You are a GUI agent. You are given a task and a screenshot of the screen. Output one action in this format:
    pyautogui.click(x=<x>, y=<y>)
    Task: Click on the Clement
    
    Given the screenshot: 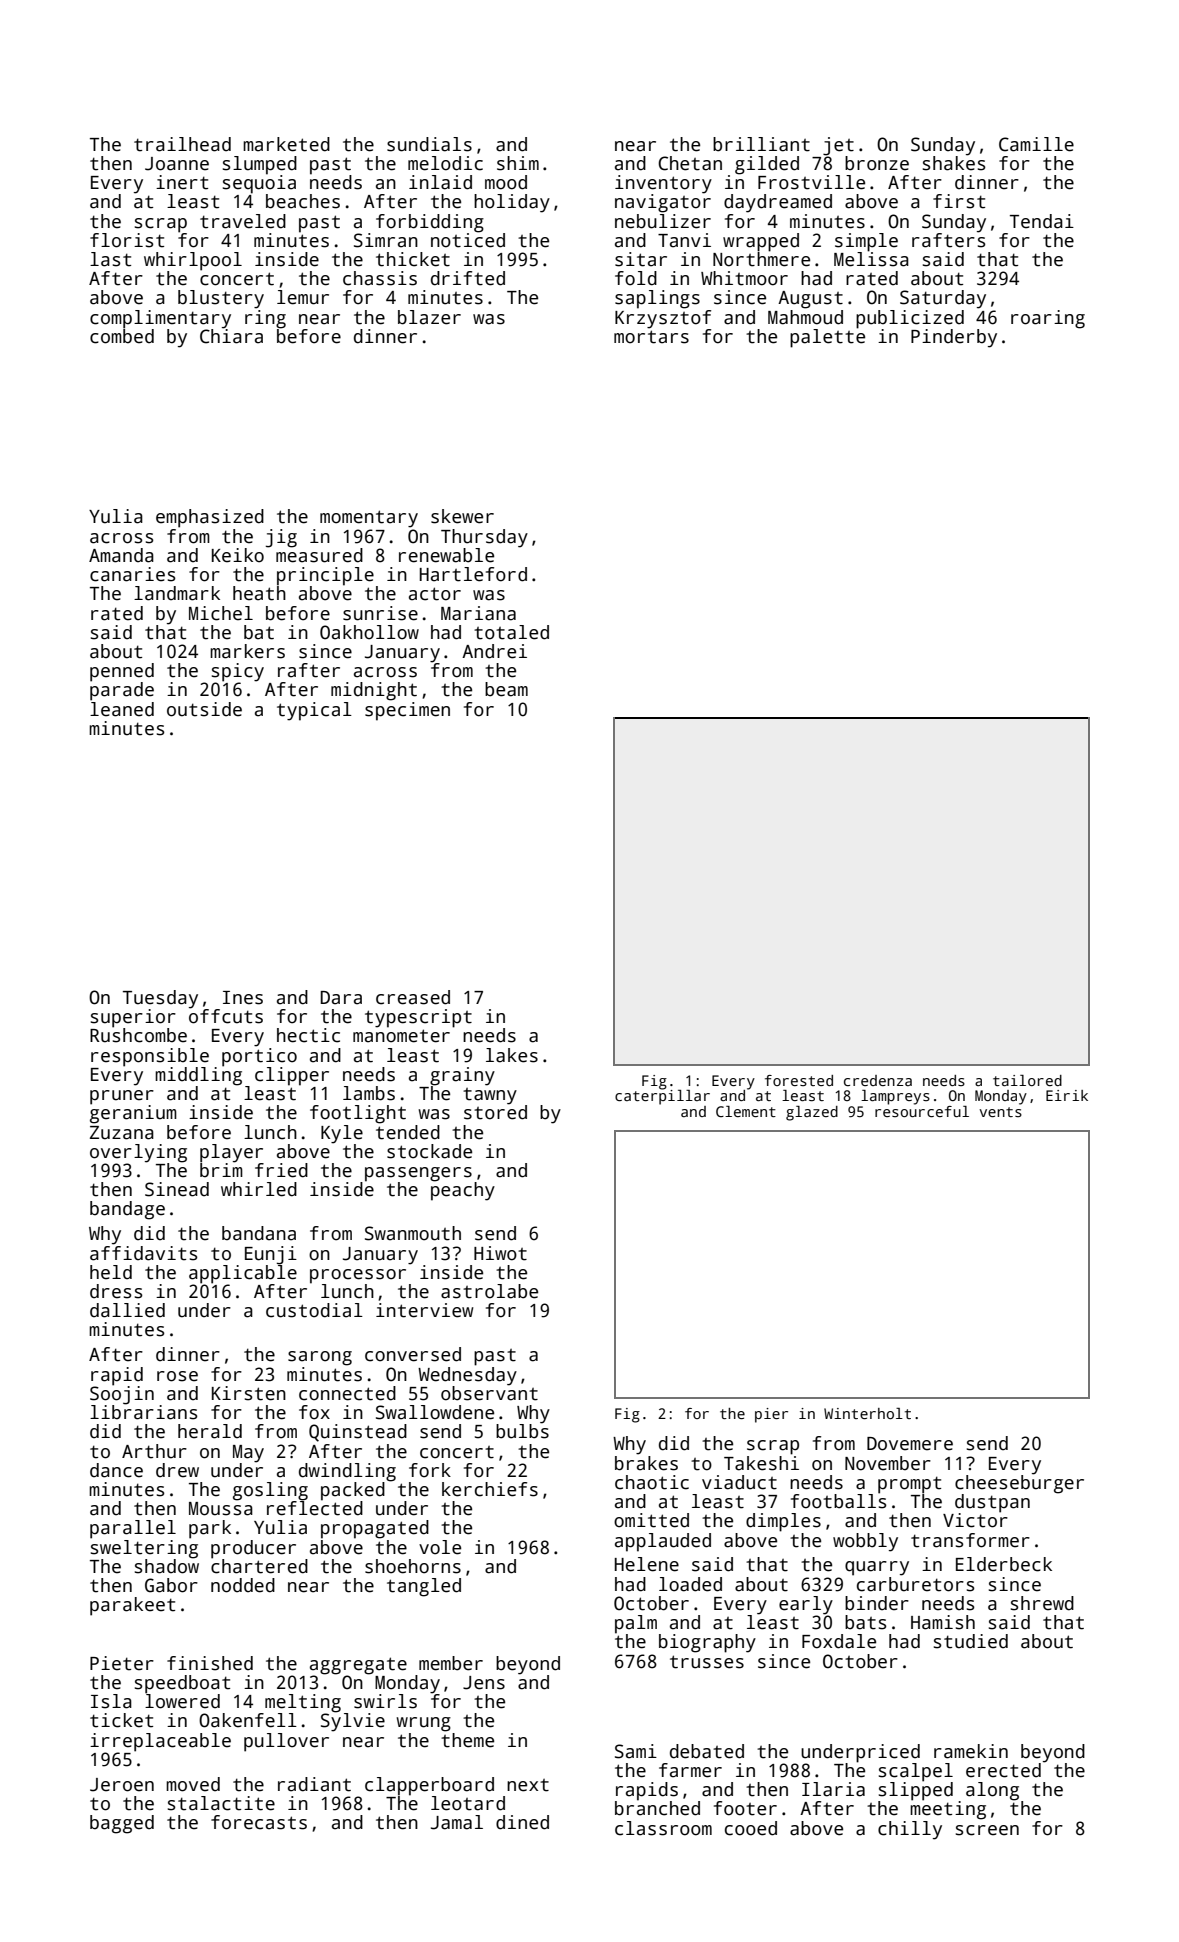 What is the action you would take?
    pyautogui.click(x=746, y=1111)
